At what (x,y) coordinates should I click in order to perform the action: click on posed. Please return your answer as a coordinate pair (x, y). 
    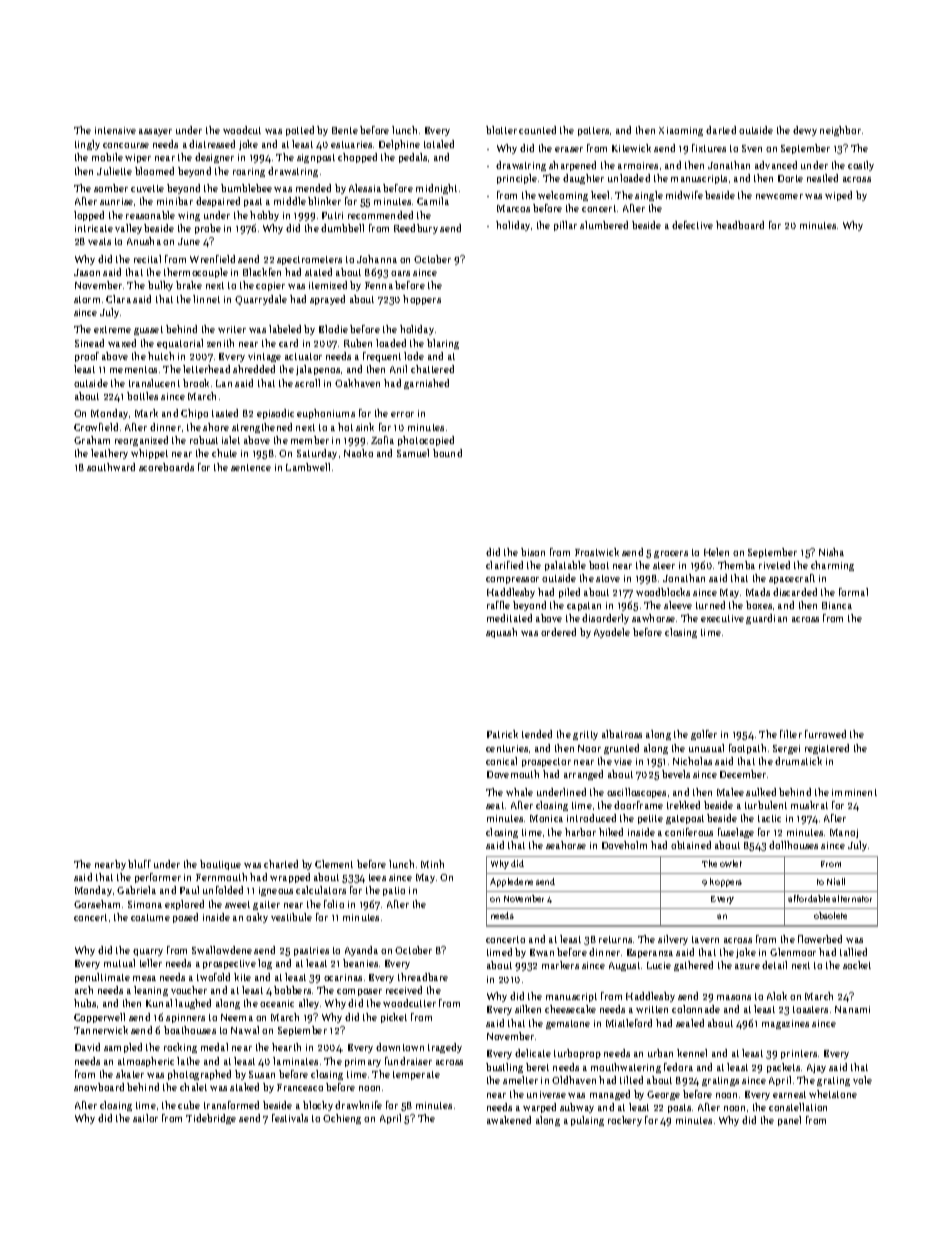
    Looking at the image, I should click on (185, 918).
